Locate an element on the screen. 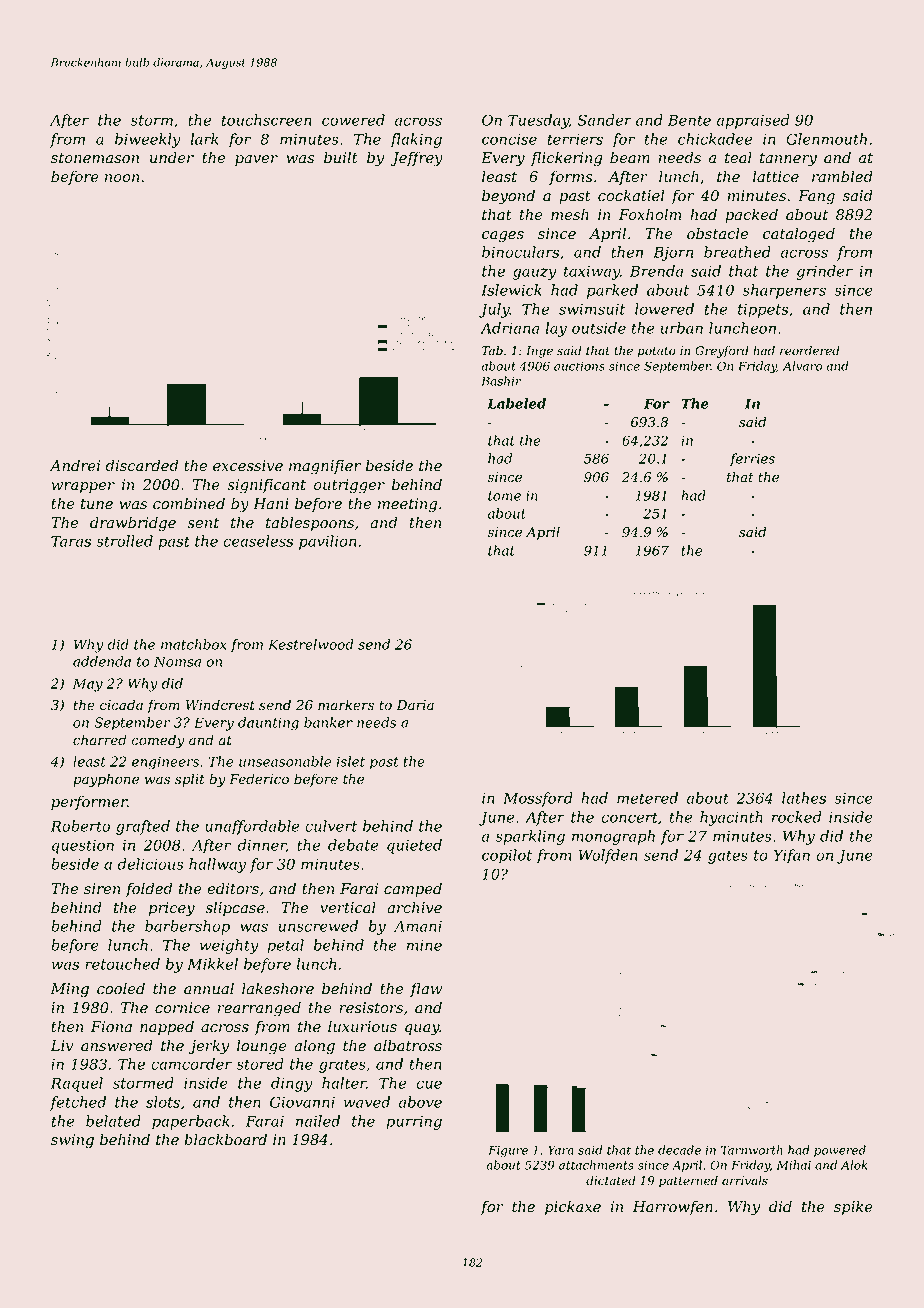 Image resolution: width=924 pixels, height=1308 pixels. Glenmouth is located at coordinates (826, 139).
